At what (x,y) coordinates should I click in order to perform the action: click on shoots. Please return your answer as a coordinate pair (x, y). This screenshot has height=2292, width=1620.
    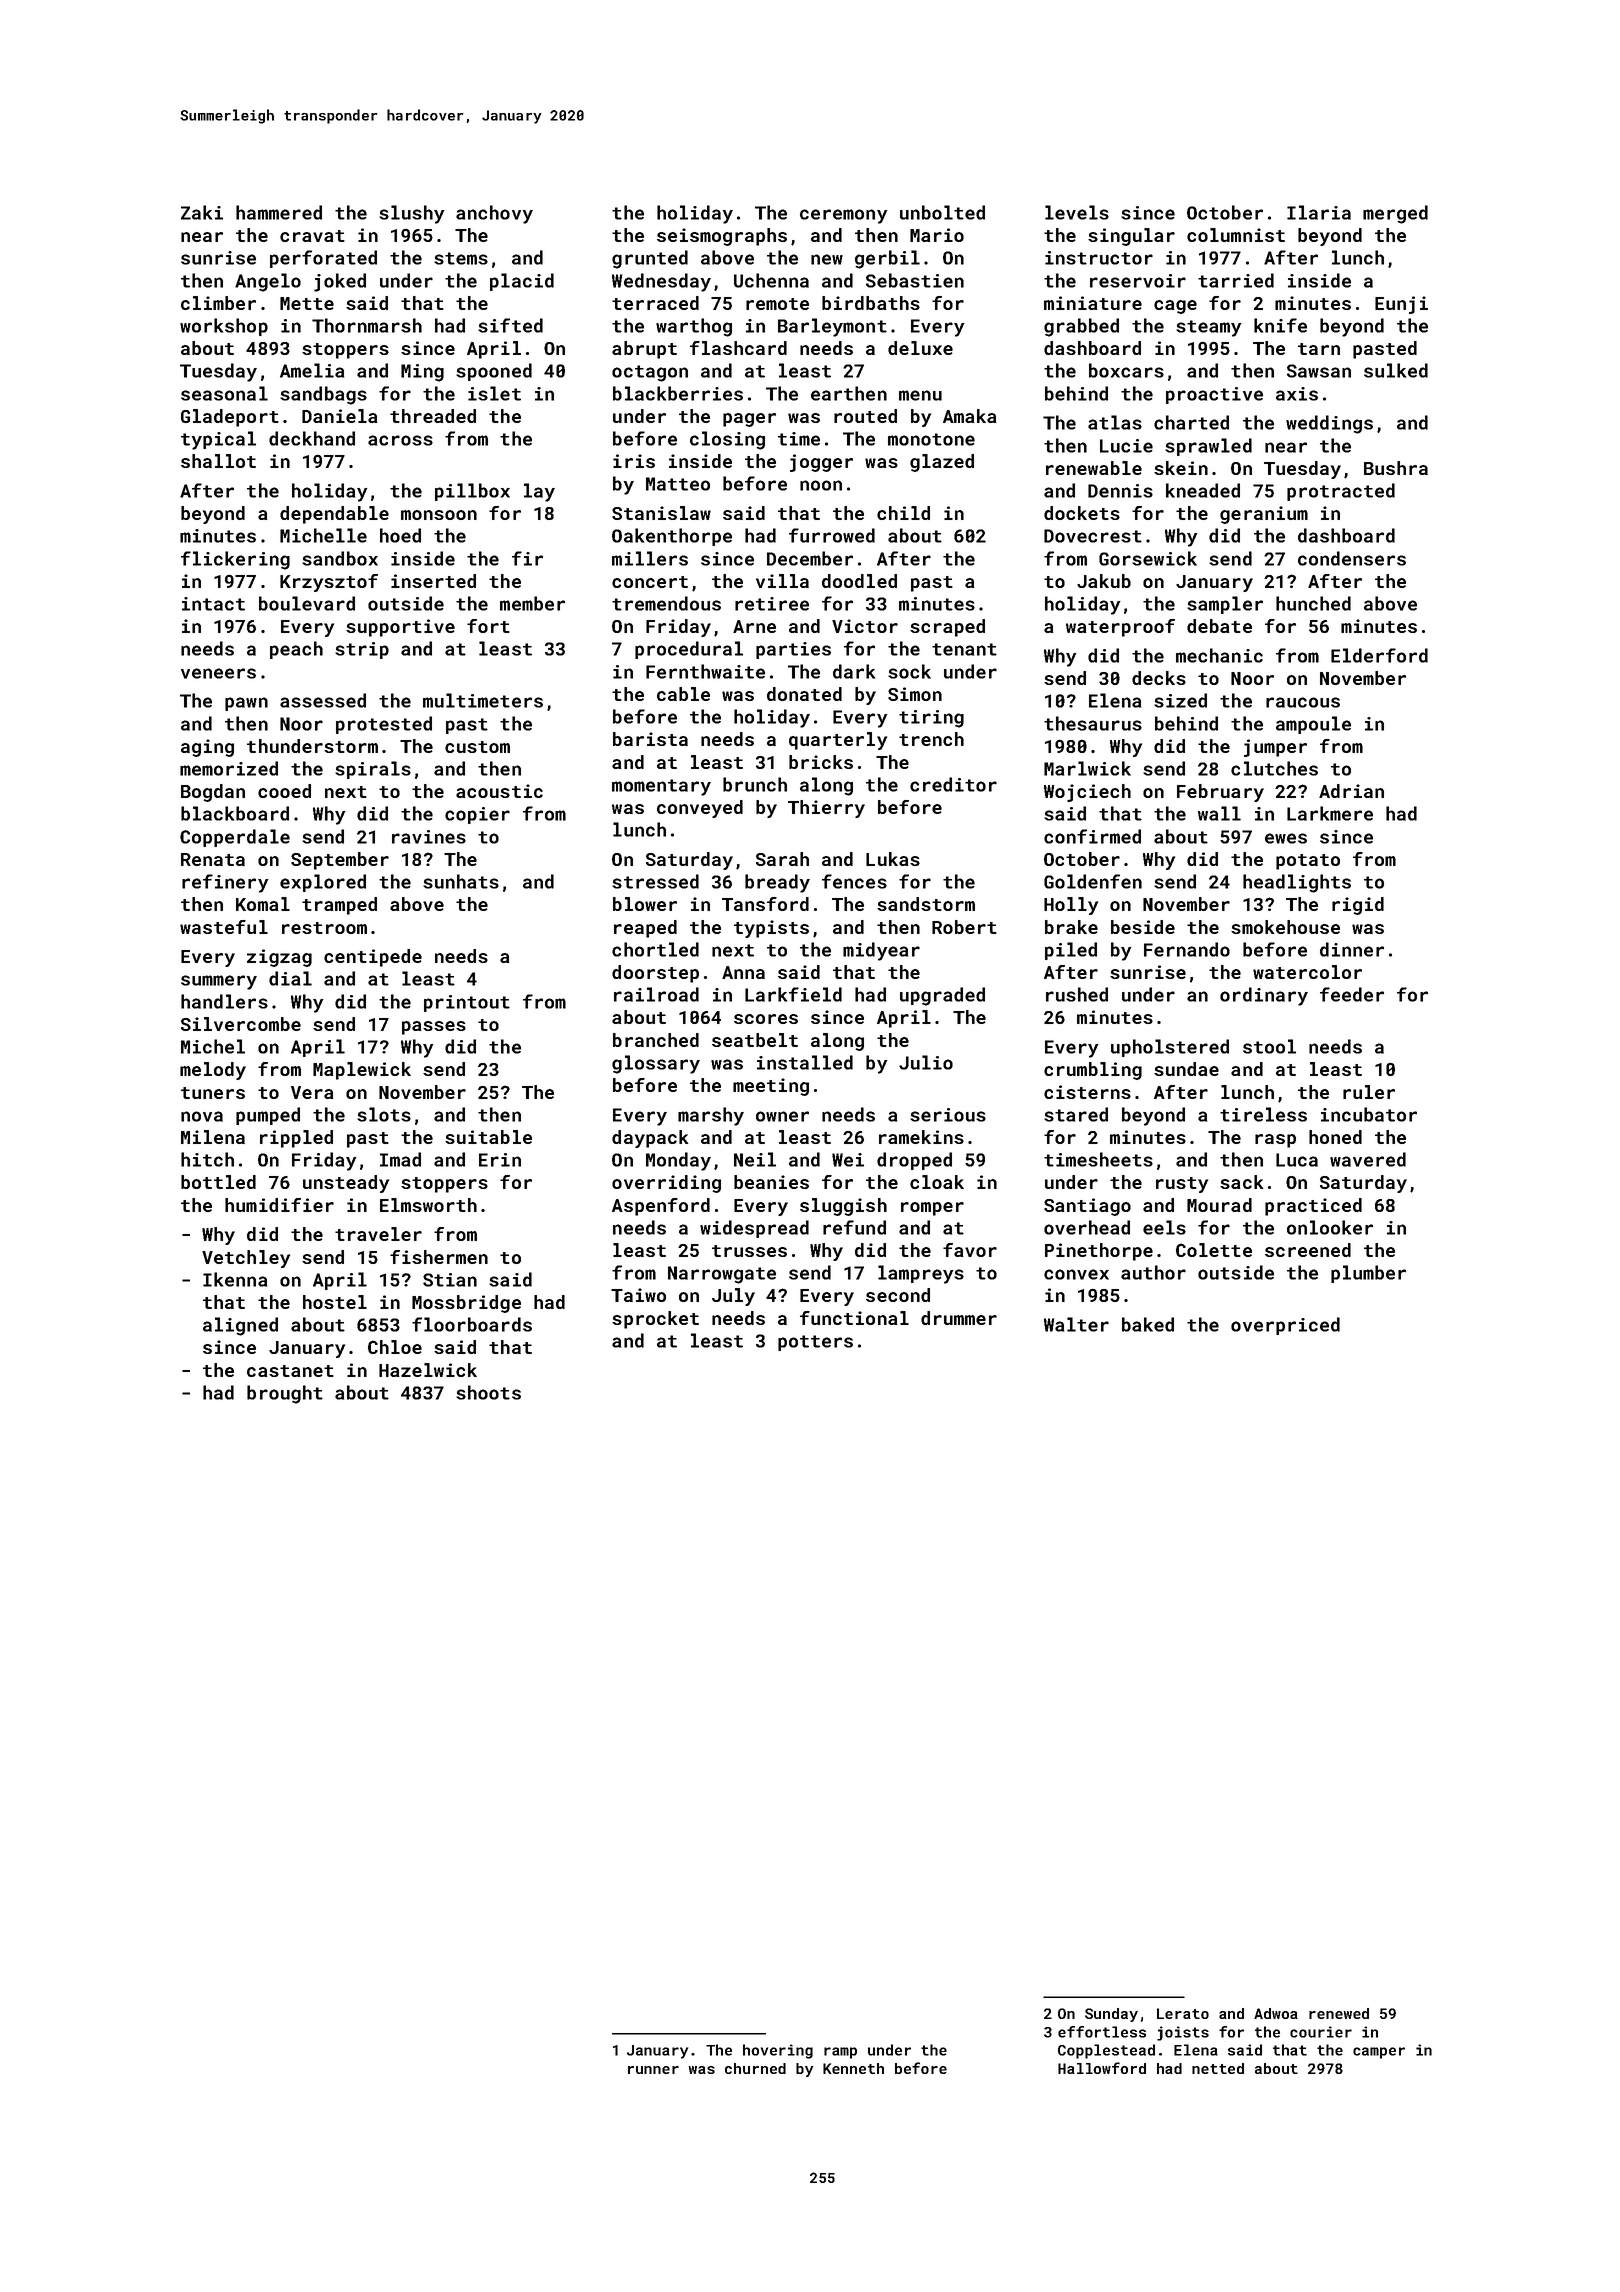
    Looking at the image, I should click on (488, 1392).
